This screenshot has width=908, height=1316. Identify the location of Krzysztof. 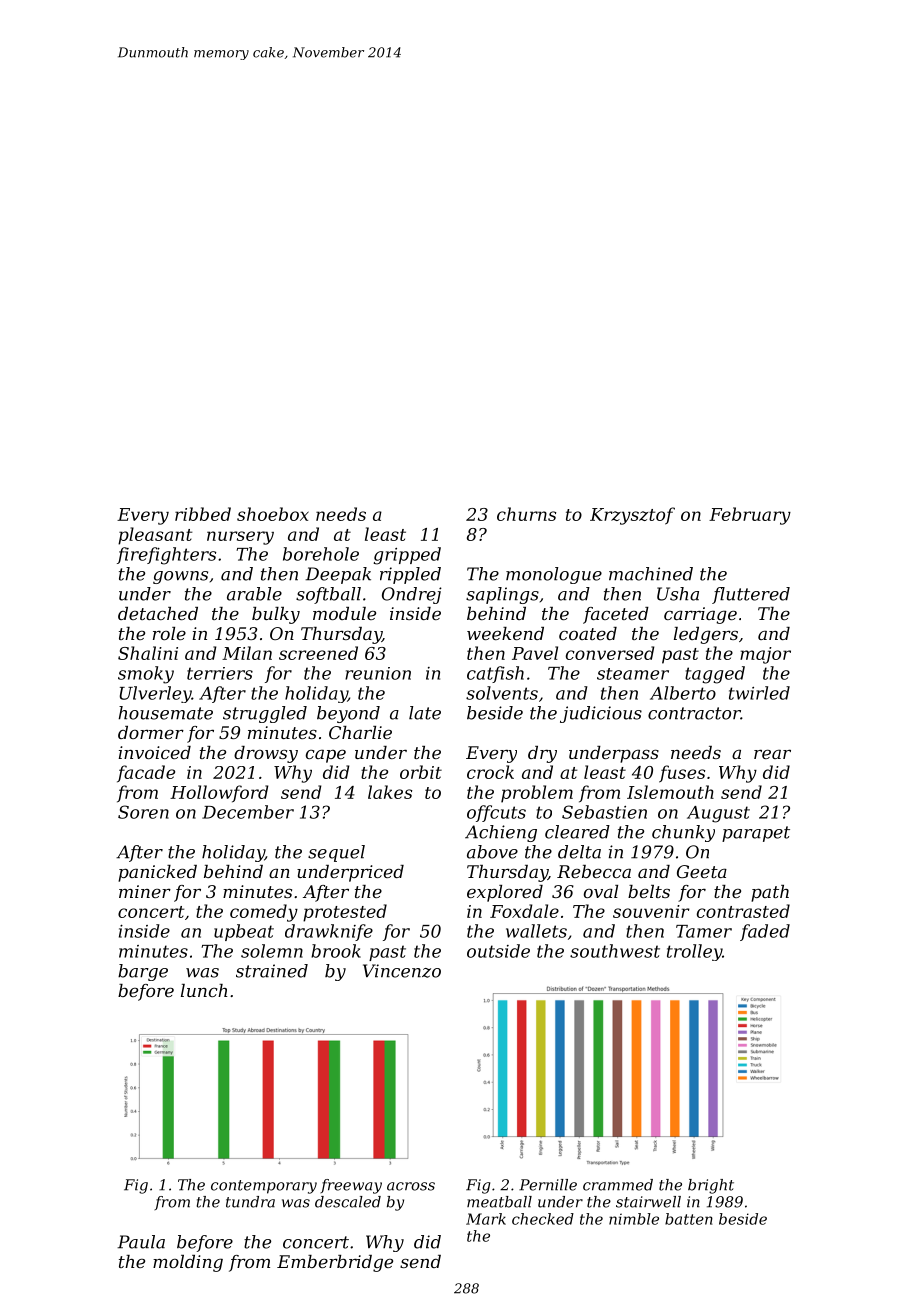
(632, 516).
